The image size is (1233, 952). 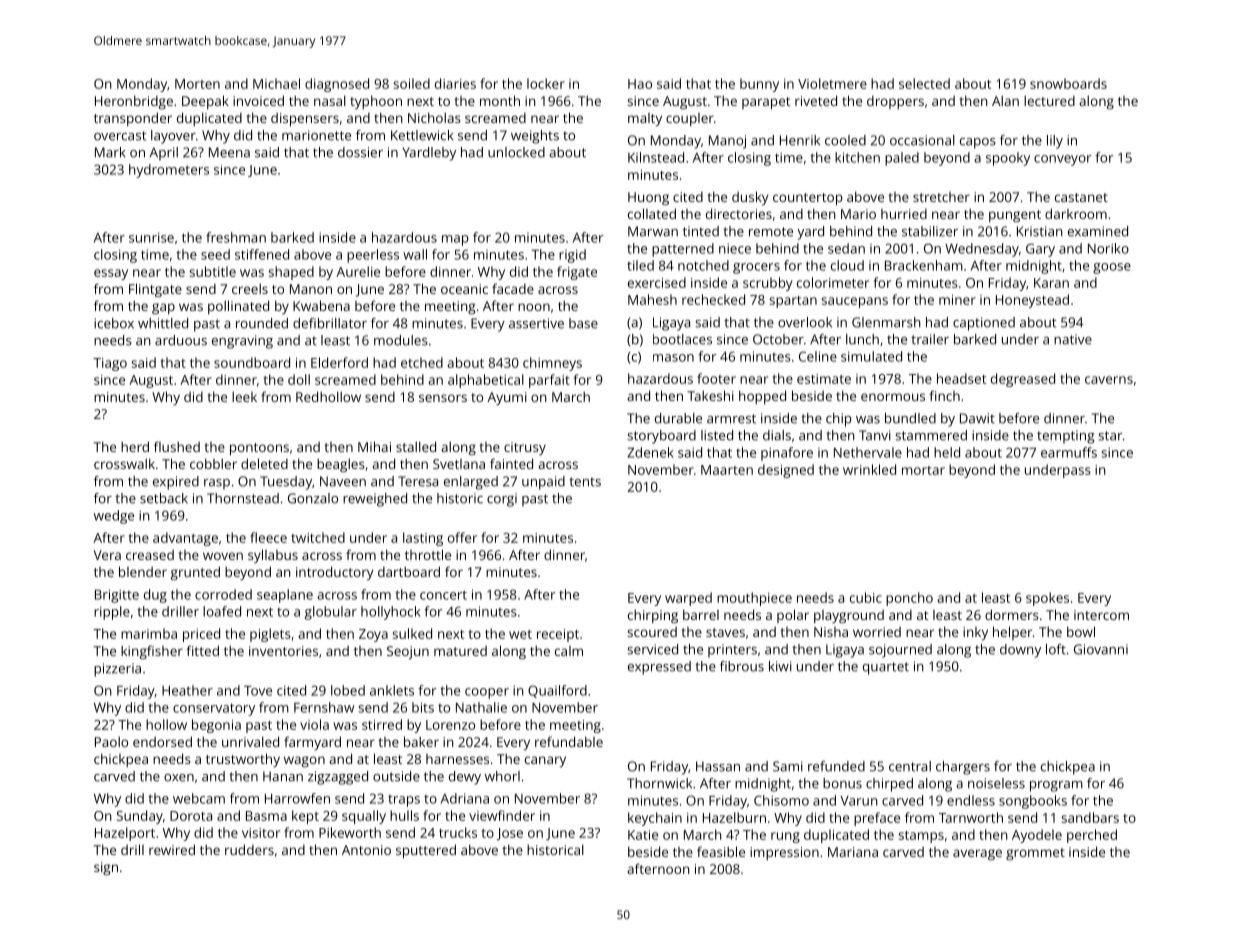 What do you see at coordinates (788, 766) in the document?
I see `Sami` at bounding box center [788, 766].
